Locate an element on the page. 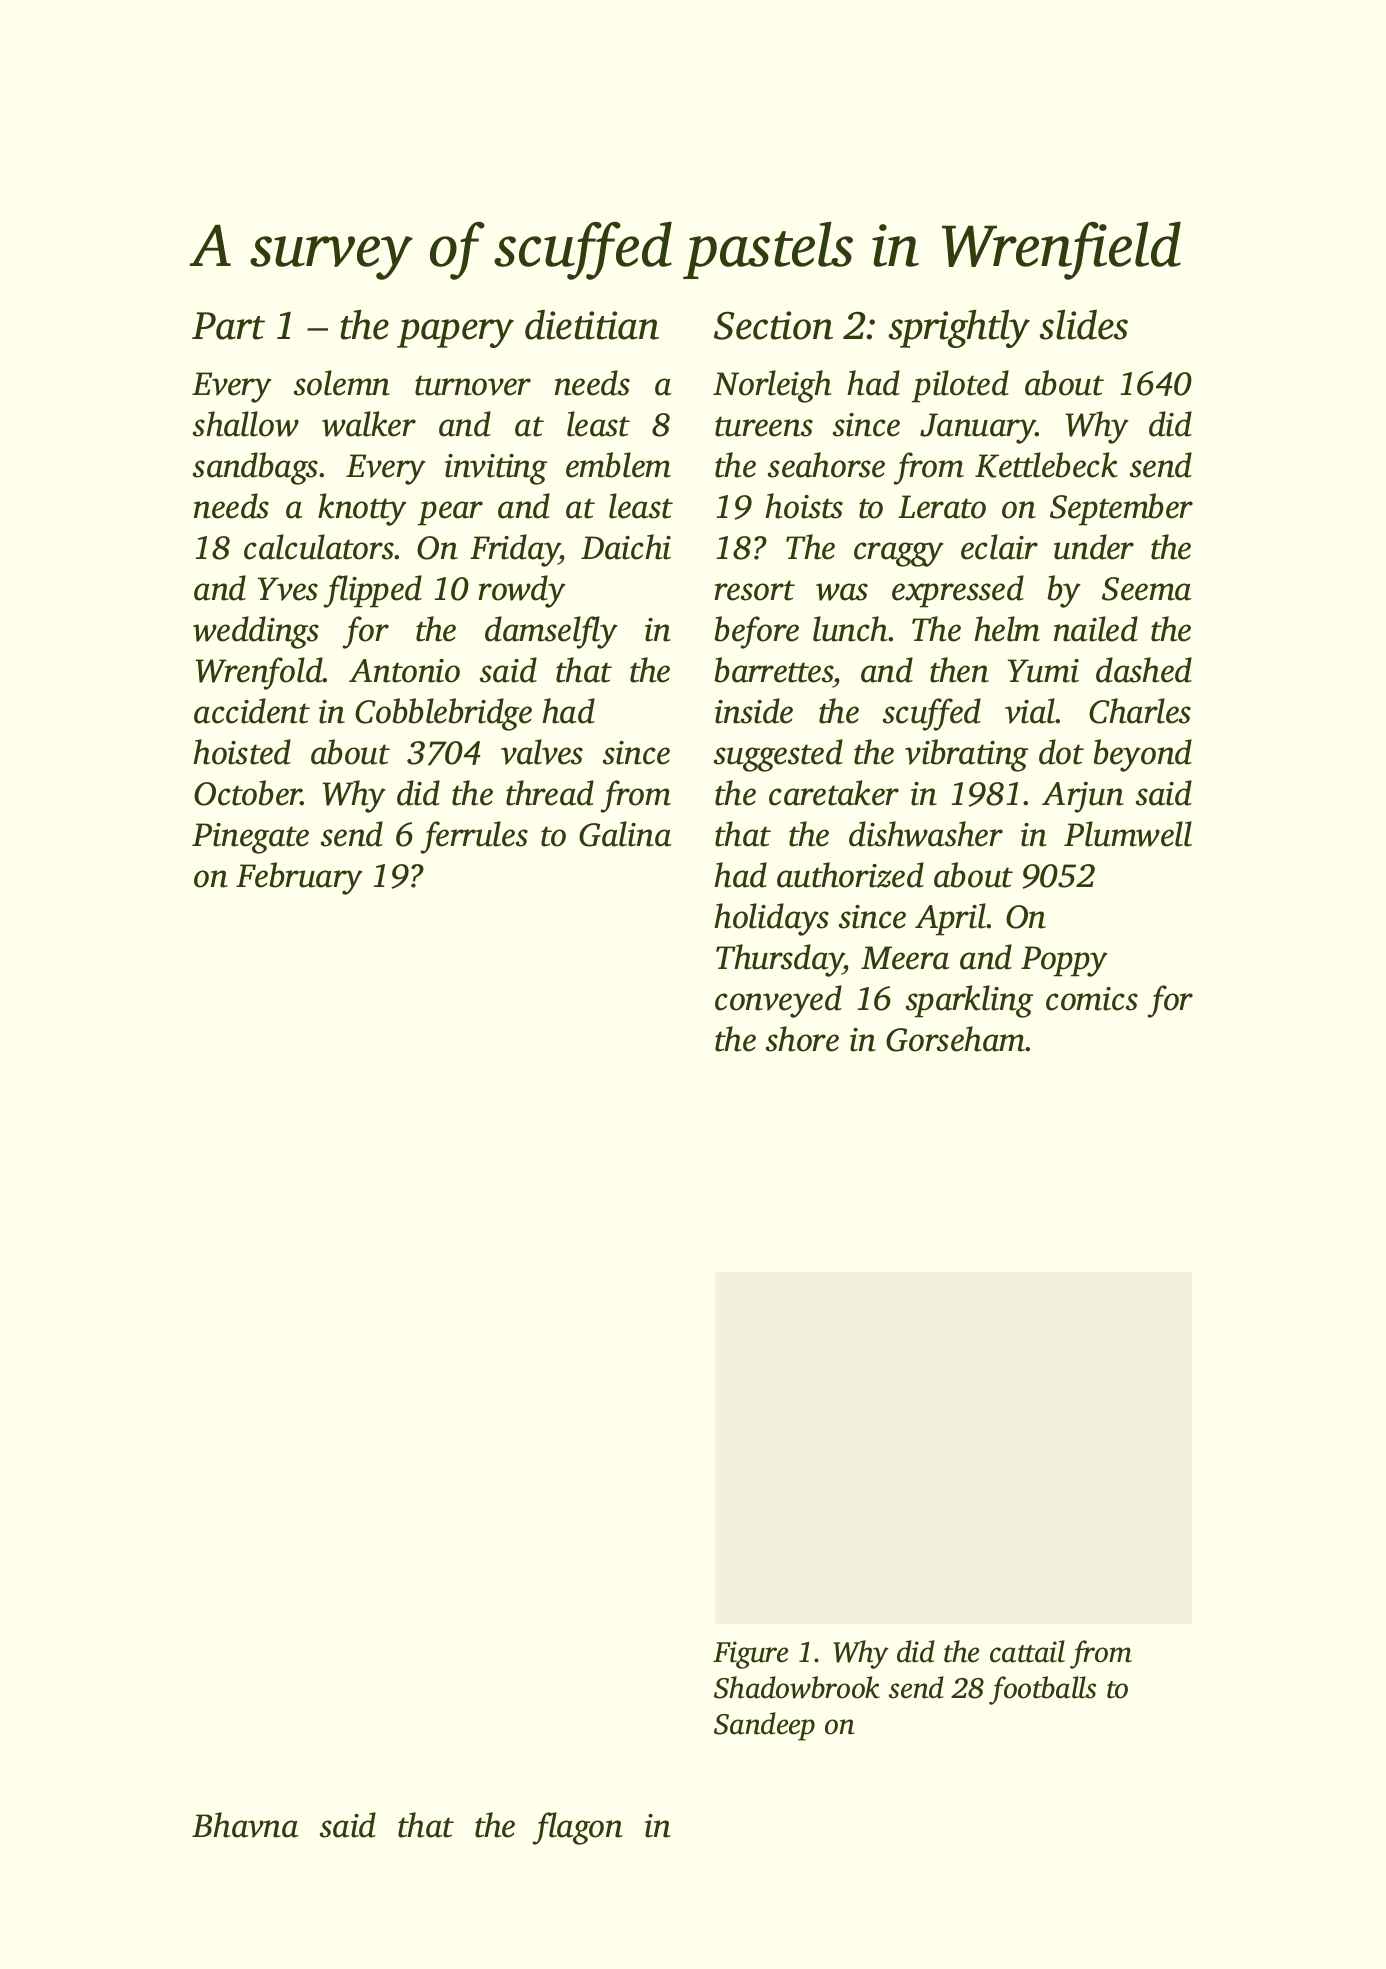 The width and height of the page is (1386, 1969). cattail is located at coordinates (1027, 1651).
